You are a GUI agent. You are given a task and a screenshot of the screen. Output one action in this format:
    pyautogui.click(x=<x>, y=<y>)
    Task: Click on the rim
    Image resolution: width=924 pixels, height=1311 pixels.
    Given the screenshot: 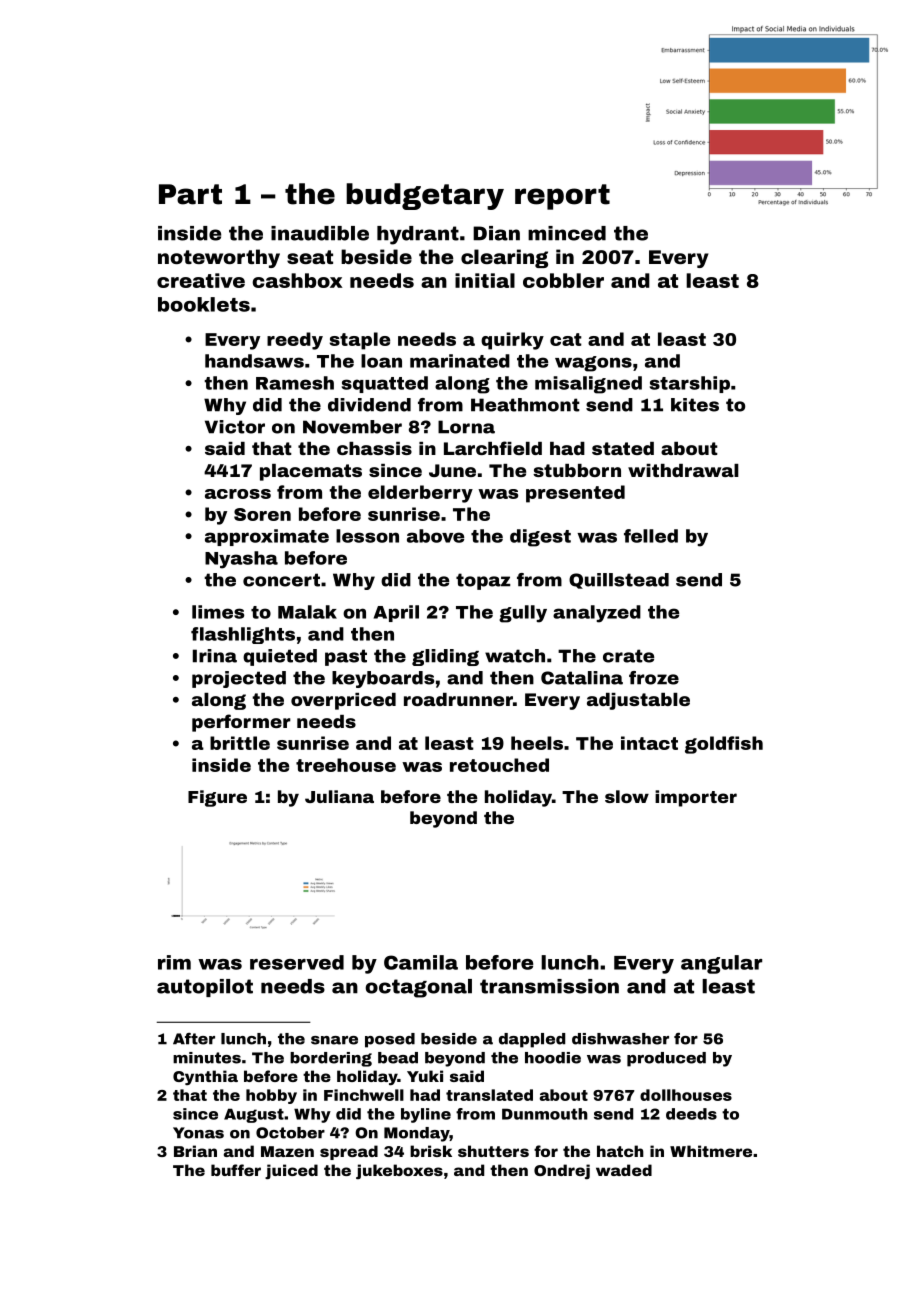 What is the action you would take?
    pyautogui.click(x=174, y=962)
